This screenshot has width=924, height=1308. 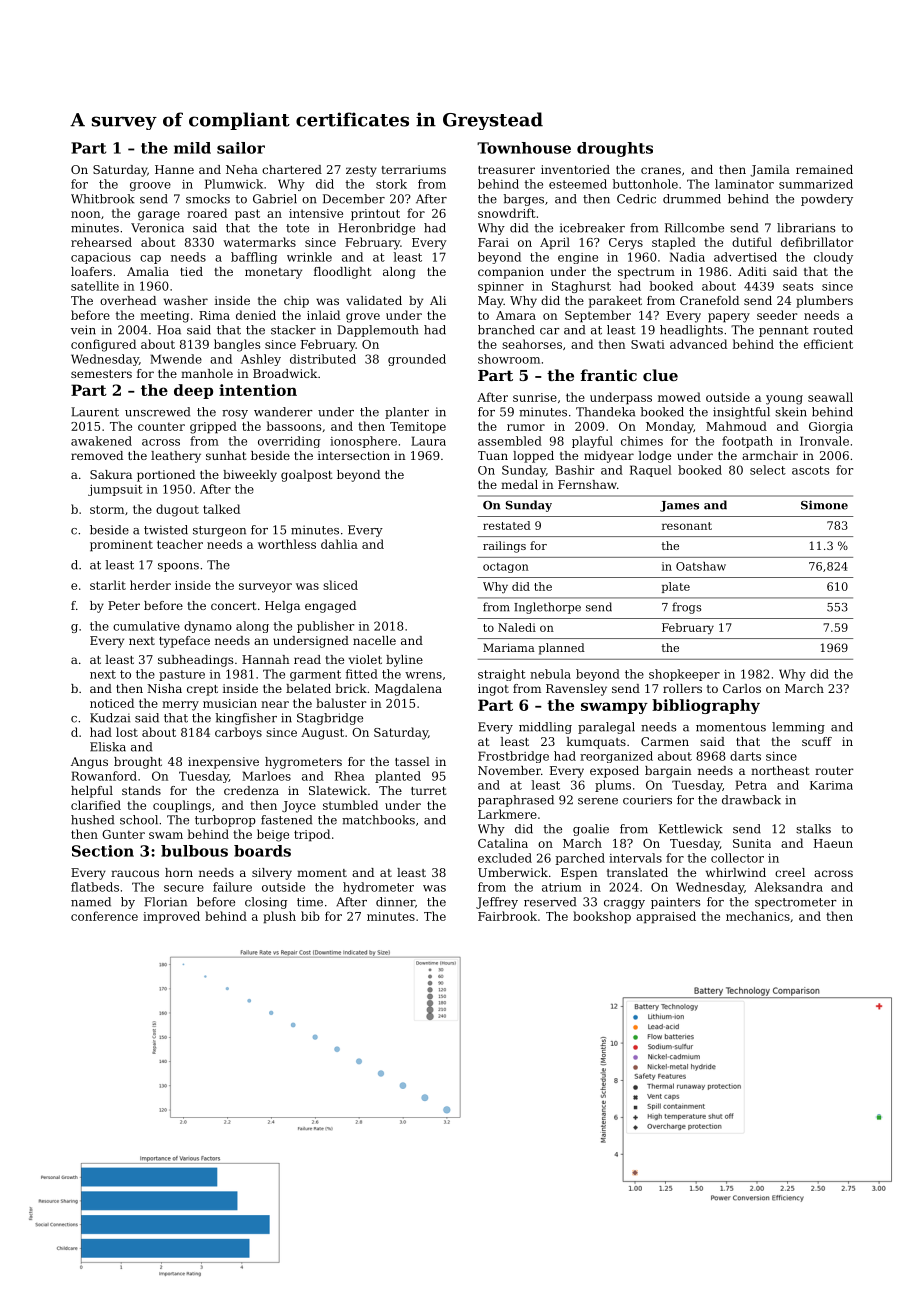 What do you see at coordinates (171, 917) in the screenshot?
I see `improved` at bounding box center [171, 917].
